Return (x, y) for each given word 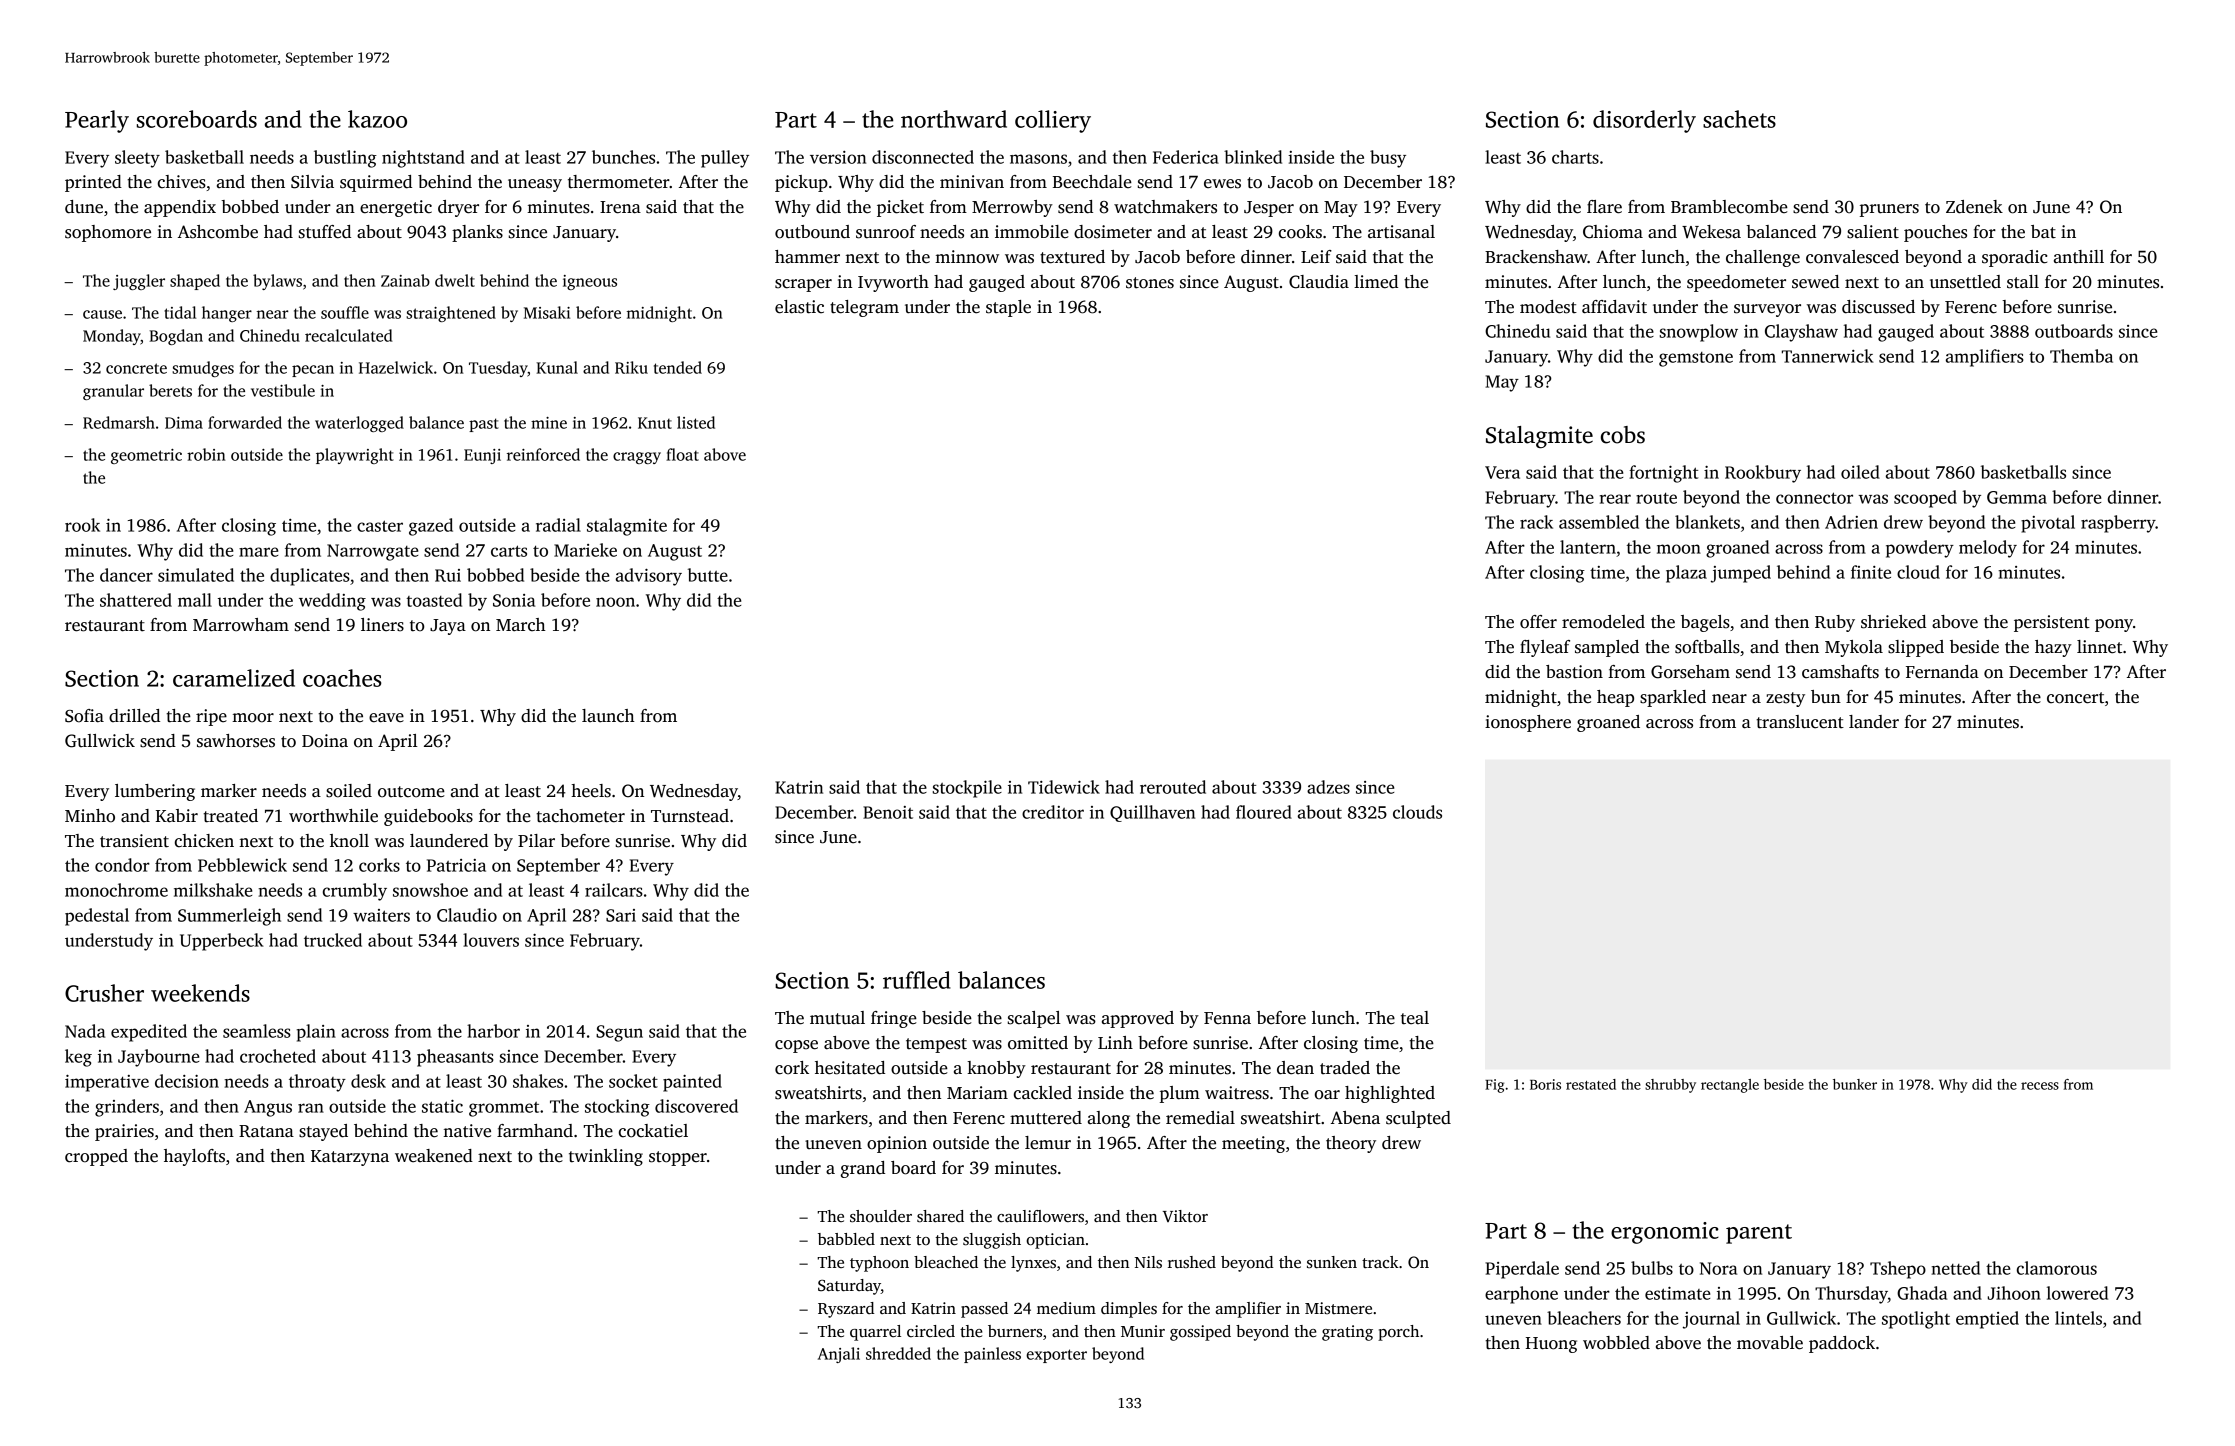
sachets (1739, 119)
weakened (434, 1156)
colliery (1053, 121)
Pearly (97, 121)
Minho (90, 816)
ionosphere (1528, 723)
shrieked (1893, 622)
